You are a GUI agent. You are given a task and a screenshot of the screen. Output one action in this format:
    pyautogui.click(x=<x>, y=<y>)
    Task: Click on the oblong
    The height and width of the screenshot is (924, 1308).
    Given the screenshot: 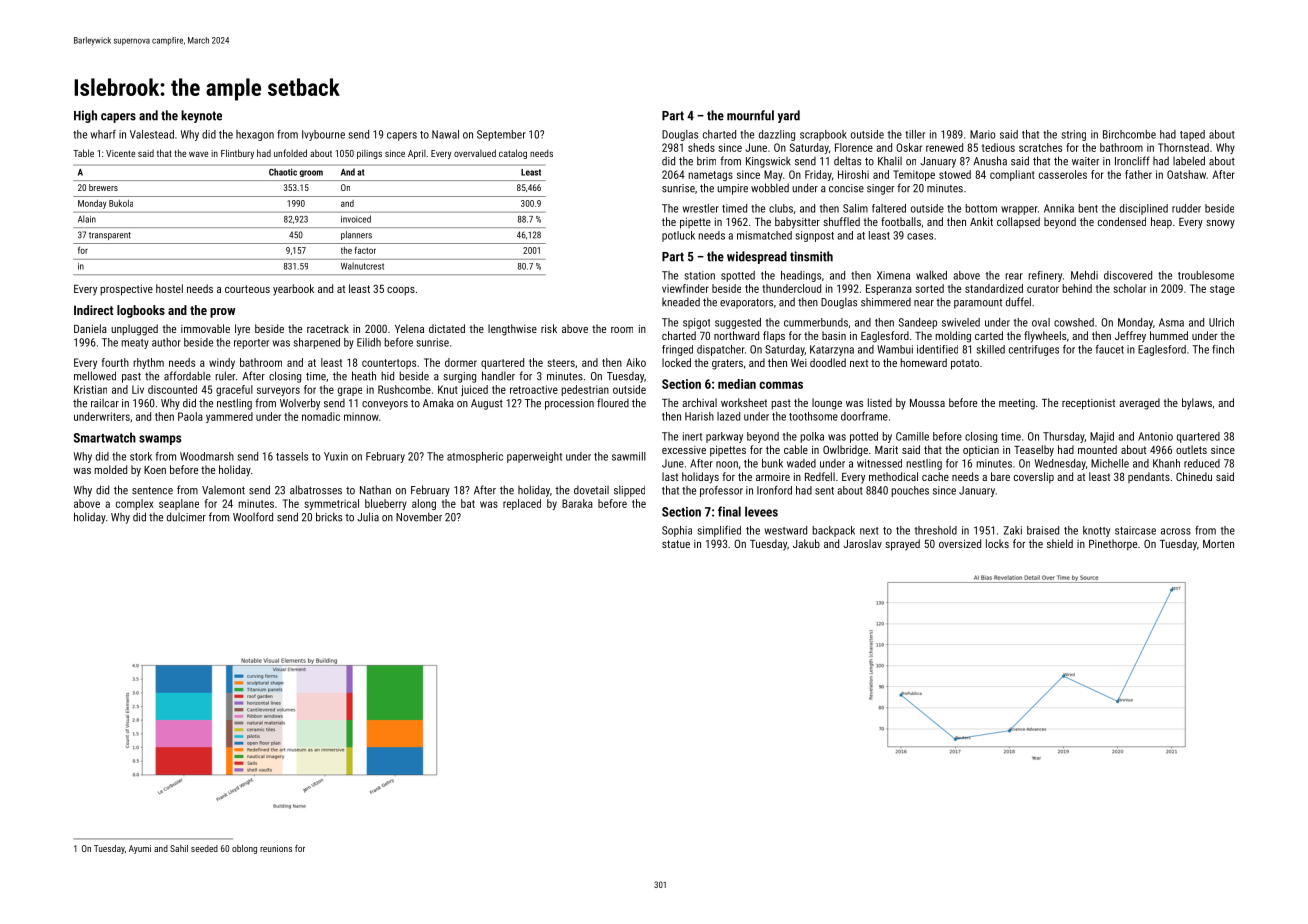 What is the action you would take?
    pyautogui.click(x=244, y=849)
